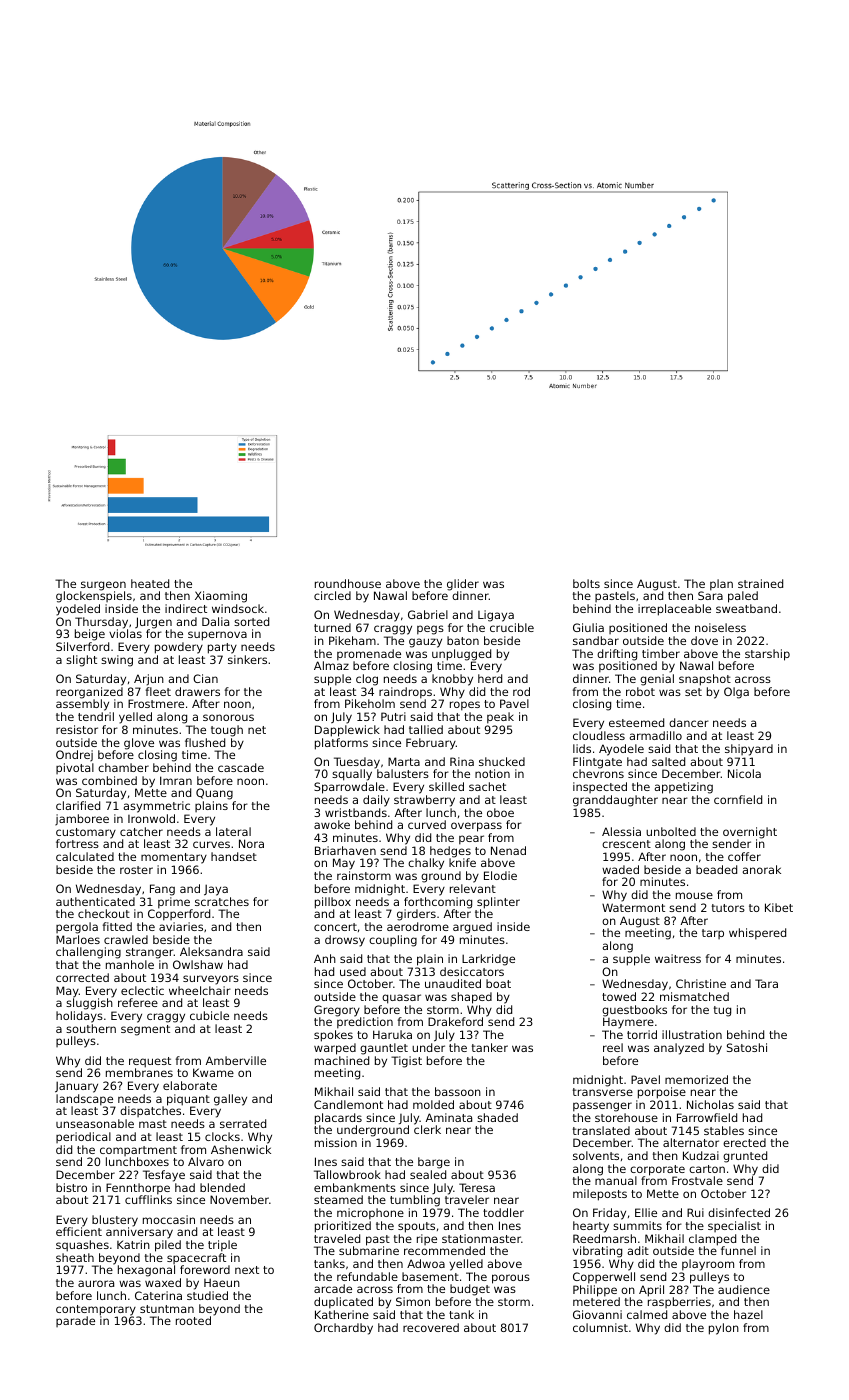 Image resolution: width=849 pixels, height=1400 pixels. Describe the element at coordinates (96, 1310) in the screenshot. I see `contemporary` at that location.
